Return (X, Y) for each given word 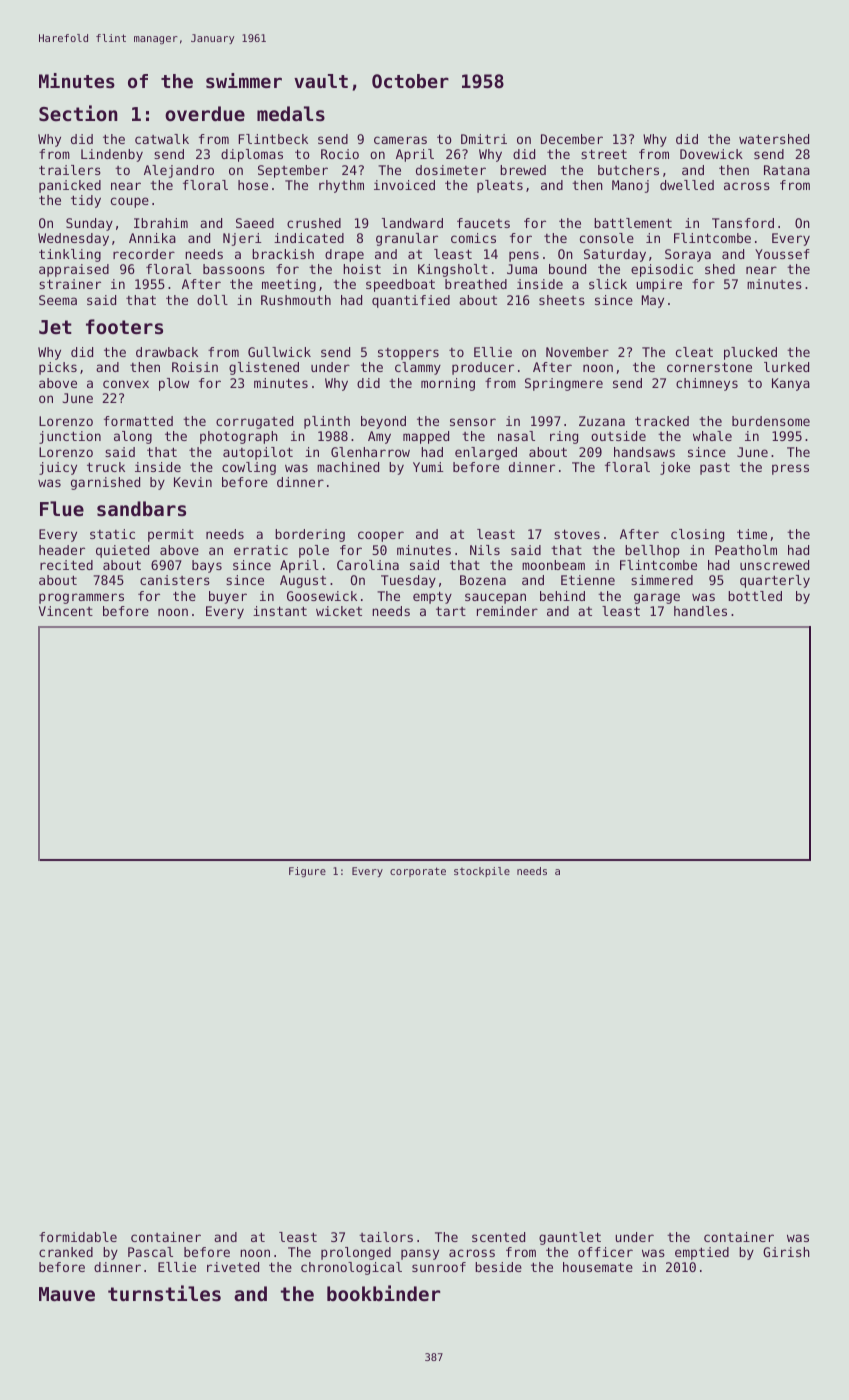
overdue (205, 114)
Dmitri (484, 139)
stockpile (482, 872)
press (790, 469)
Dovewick (711, 154)
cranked (66, 1252)
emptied (702, 1253)
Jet (55, 327)
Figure (307, 872)
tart (451, 611)
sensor (473, 422)
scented (498, 1237)
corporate (418, 872)
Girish (786, 1252)
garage (657, 598)
